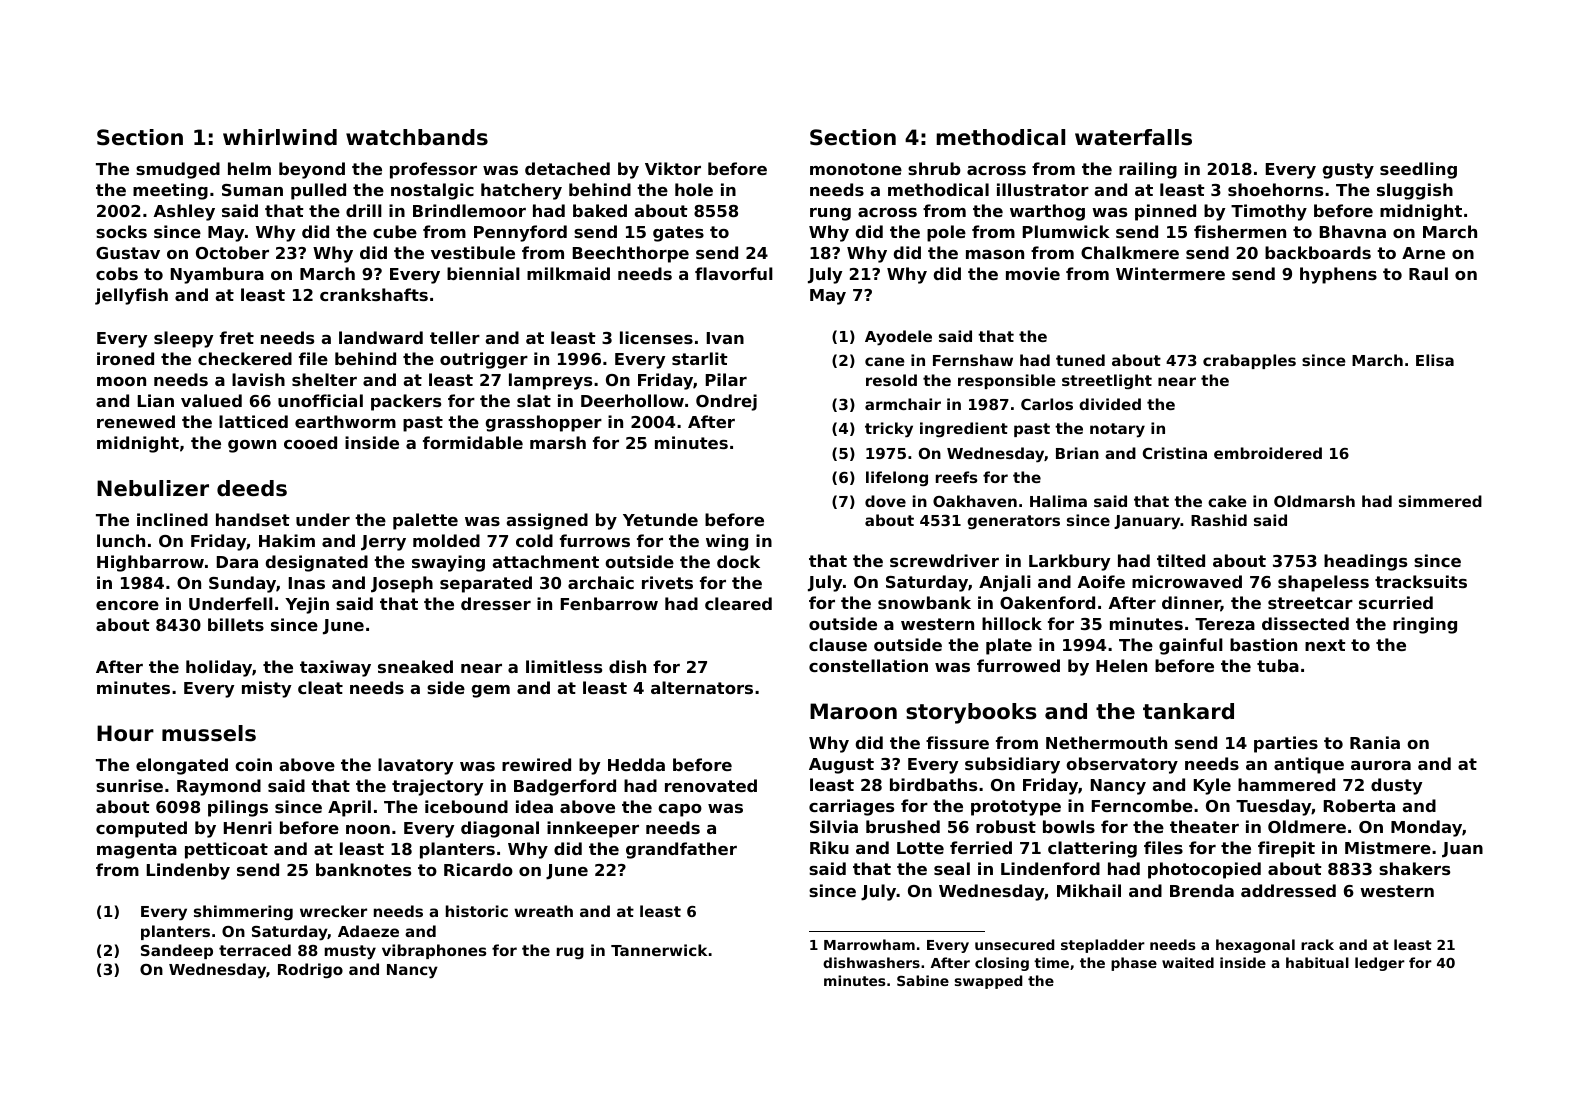 The height and width of the screenshot is (1120, 1584). Describe the element at coordinates (368, 829) in the screenshot. I see `noon` at that location.
